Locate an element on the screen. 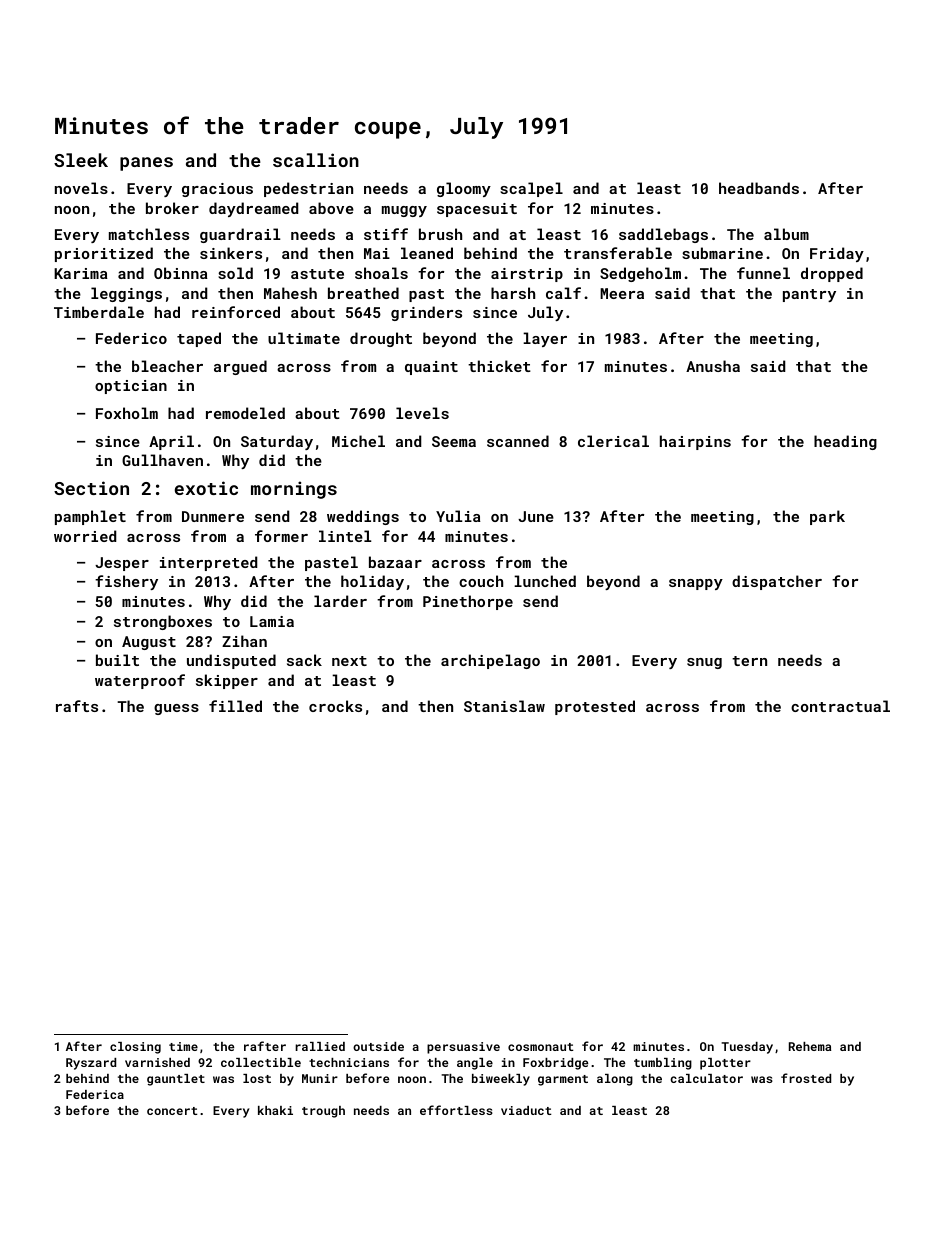  collectible is located at coordinates (261, 1062).
